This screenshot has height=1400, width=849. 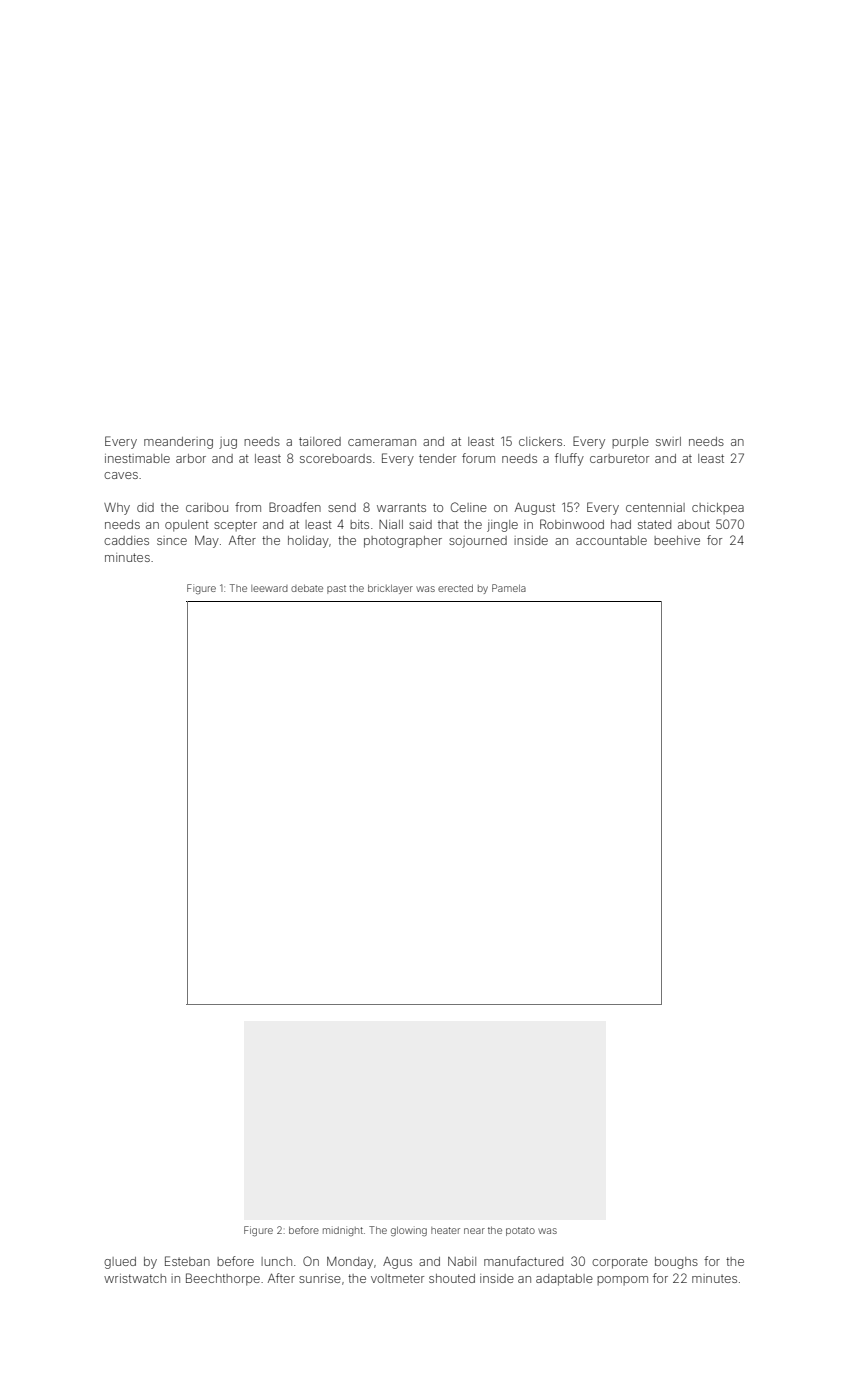 What do you see at coordinates (474, 1231) in the screenshot?
I see `near` at bounding box center [474, 1231].
